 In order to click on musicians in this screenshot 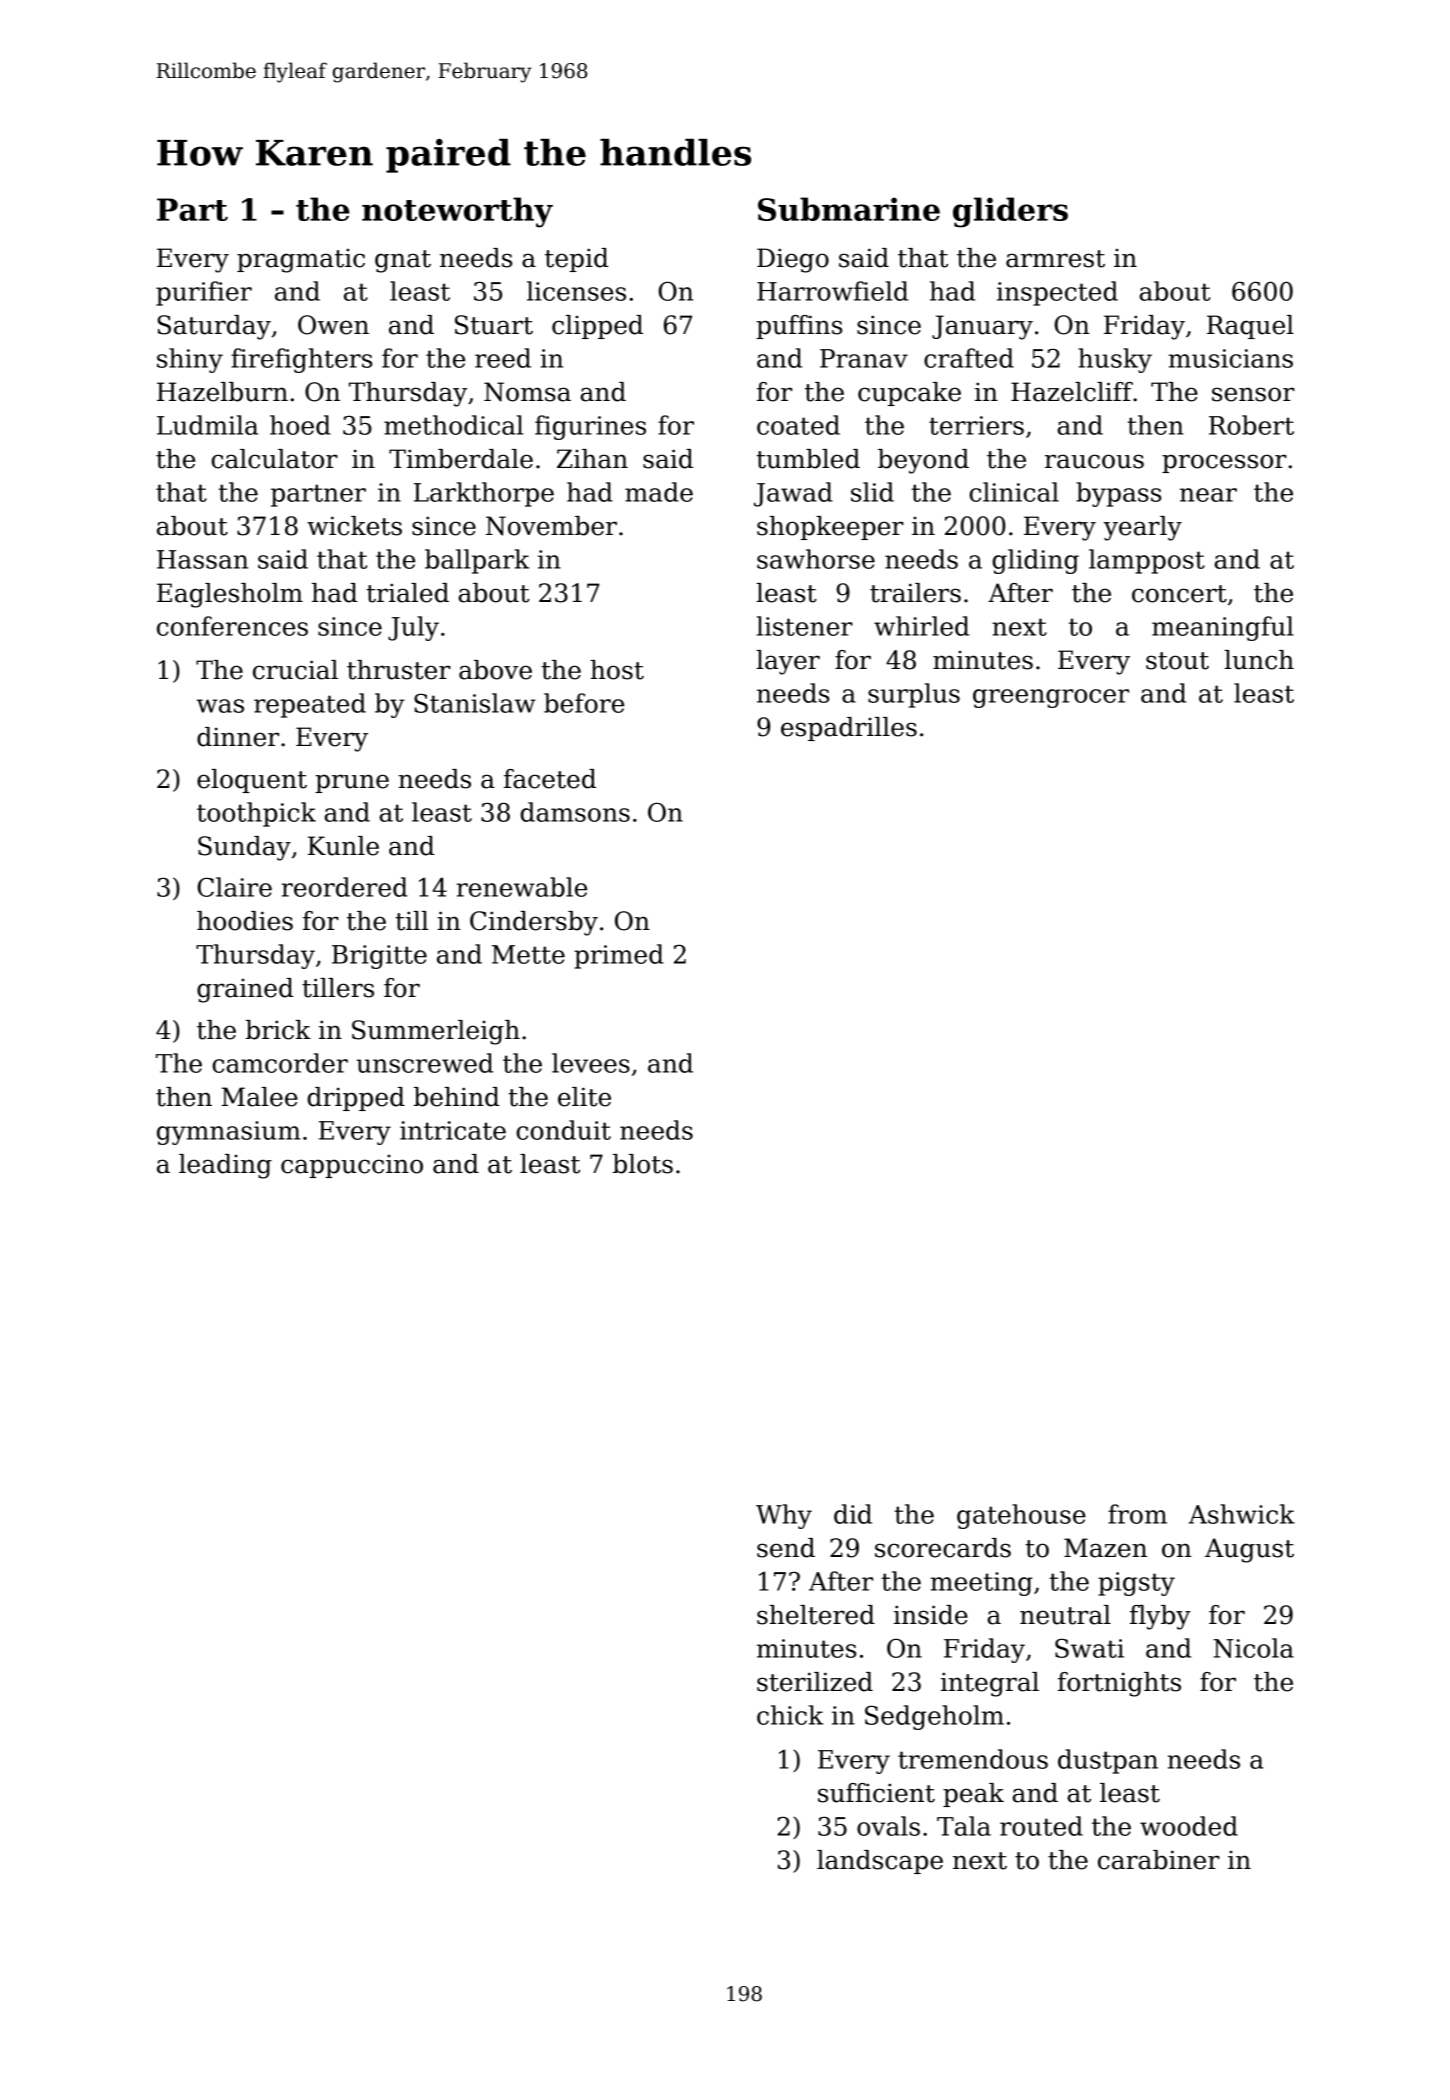, I will do `click(1231, 358)`.
